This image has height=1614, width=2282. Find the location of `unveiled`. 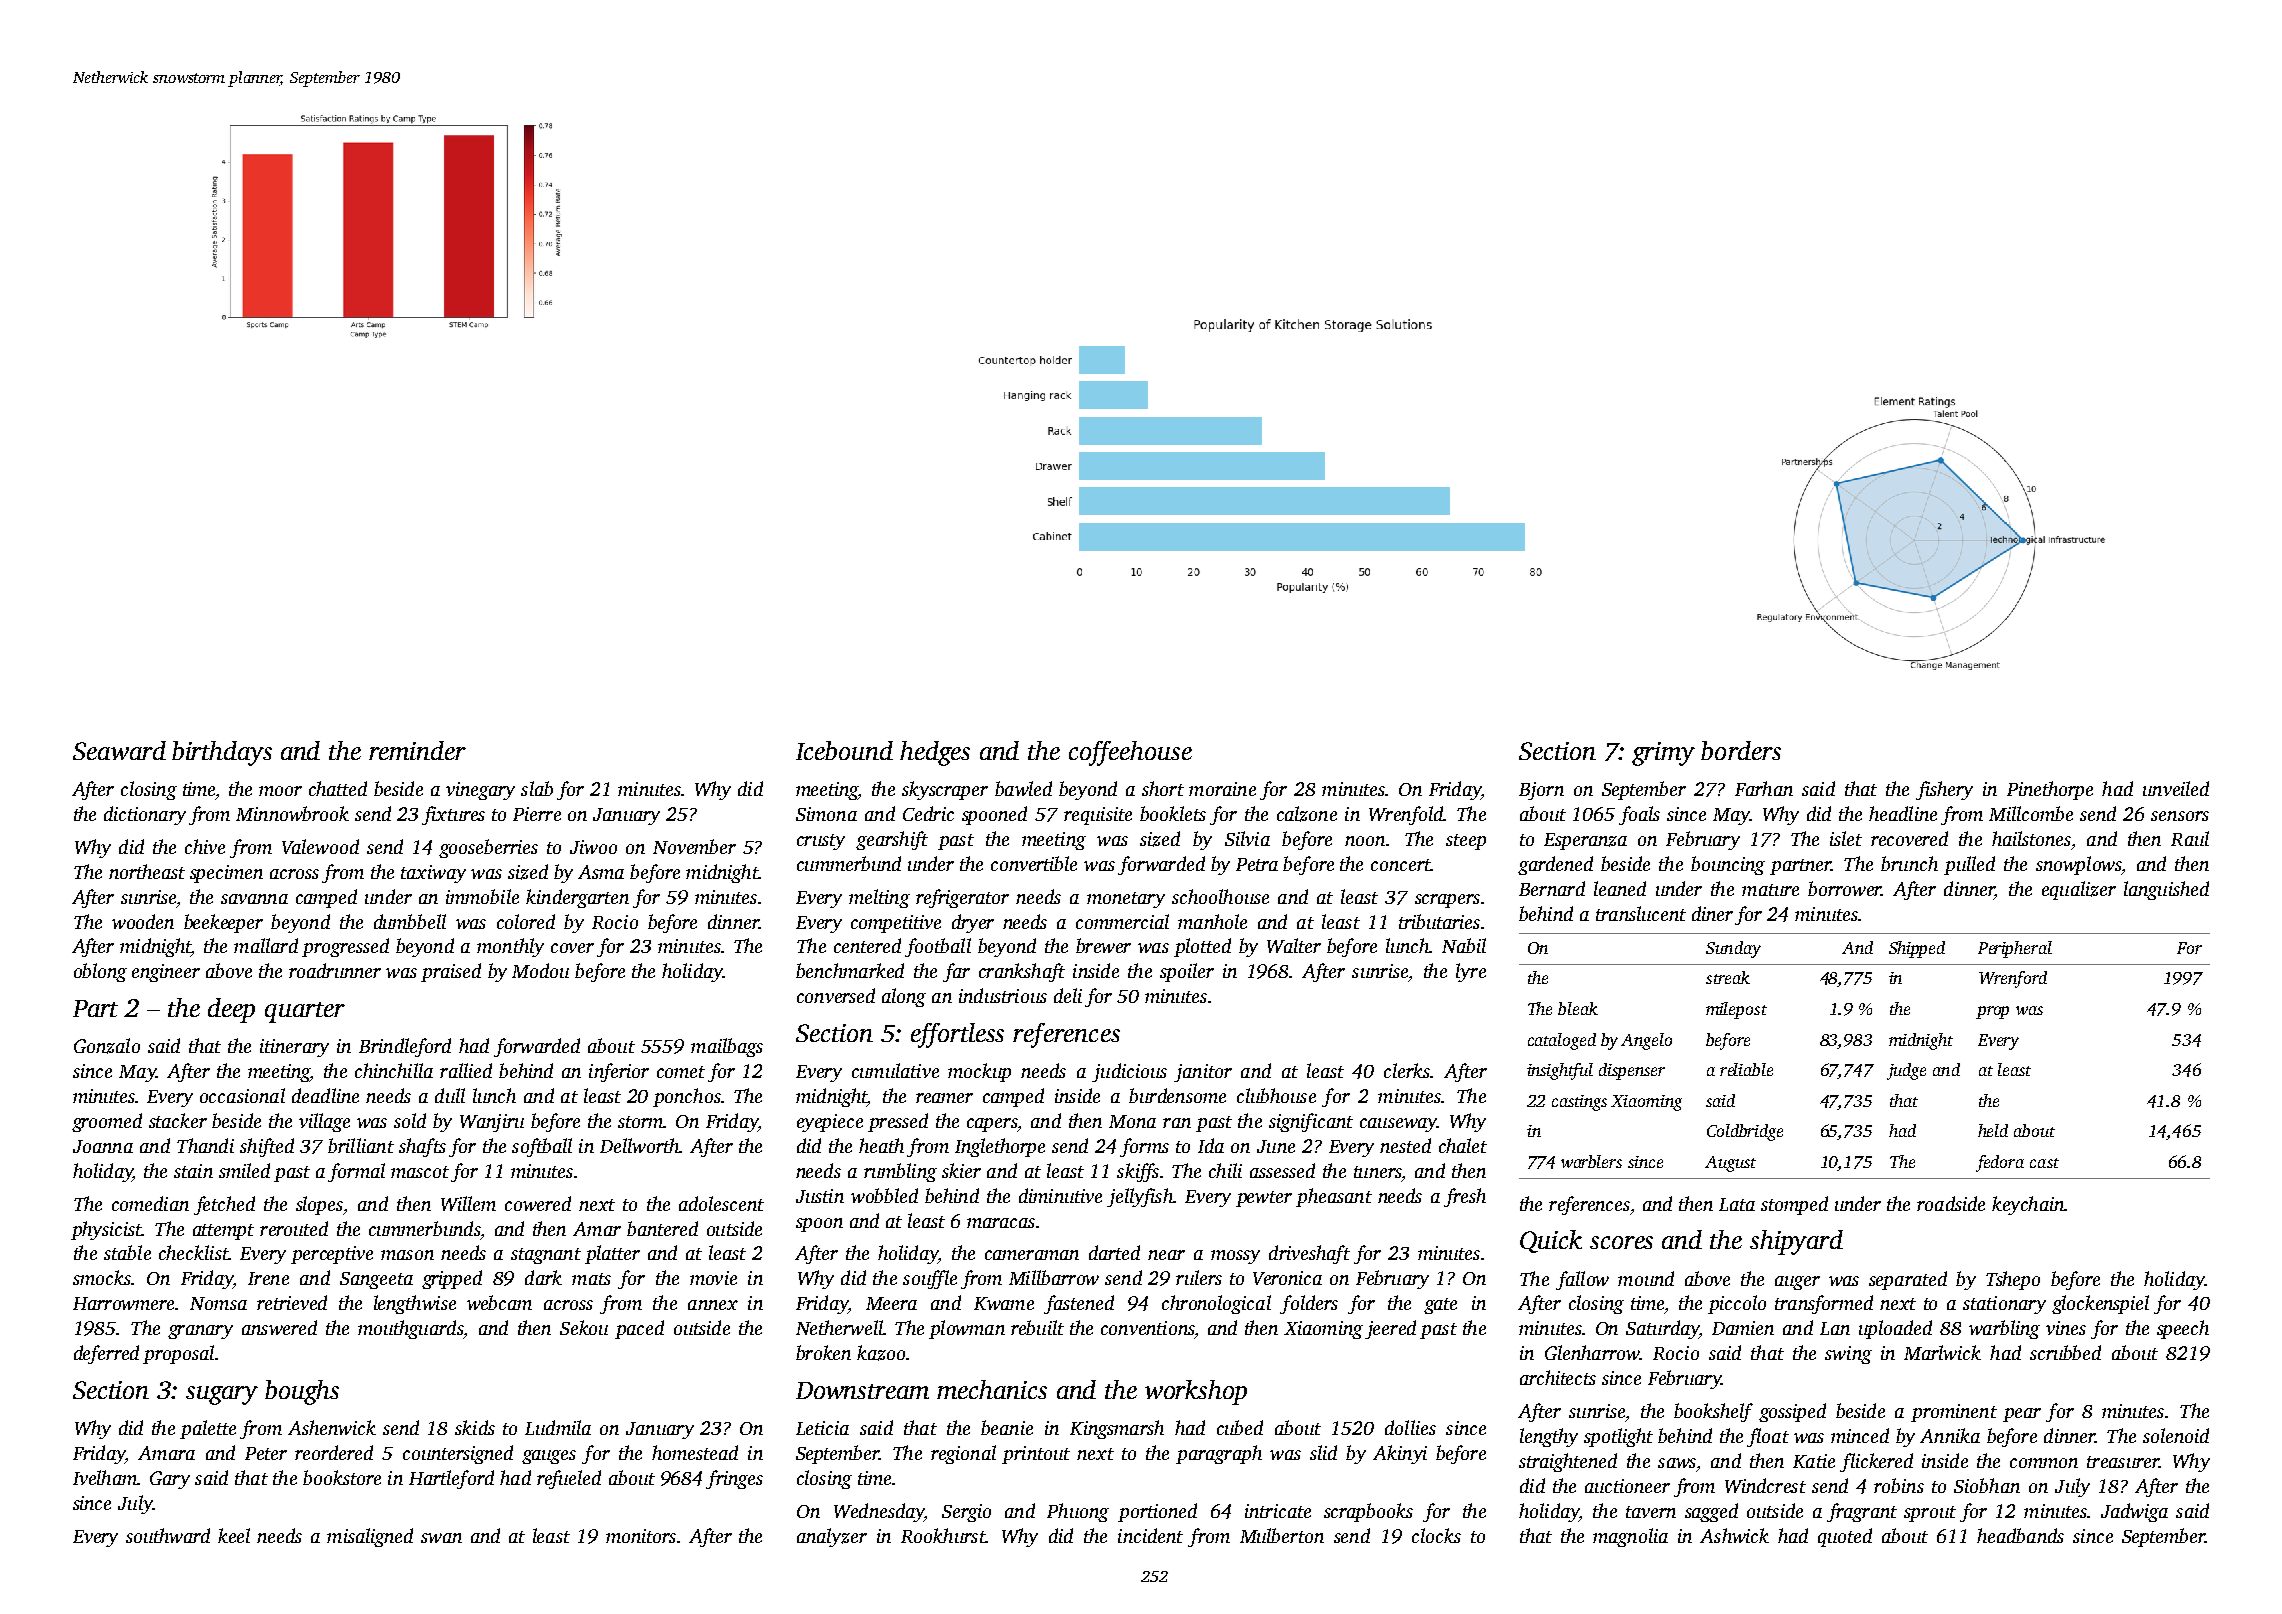

unveiled is located at coordinates (2176, 788).
